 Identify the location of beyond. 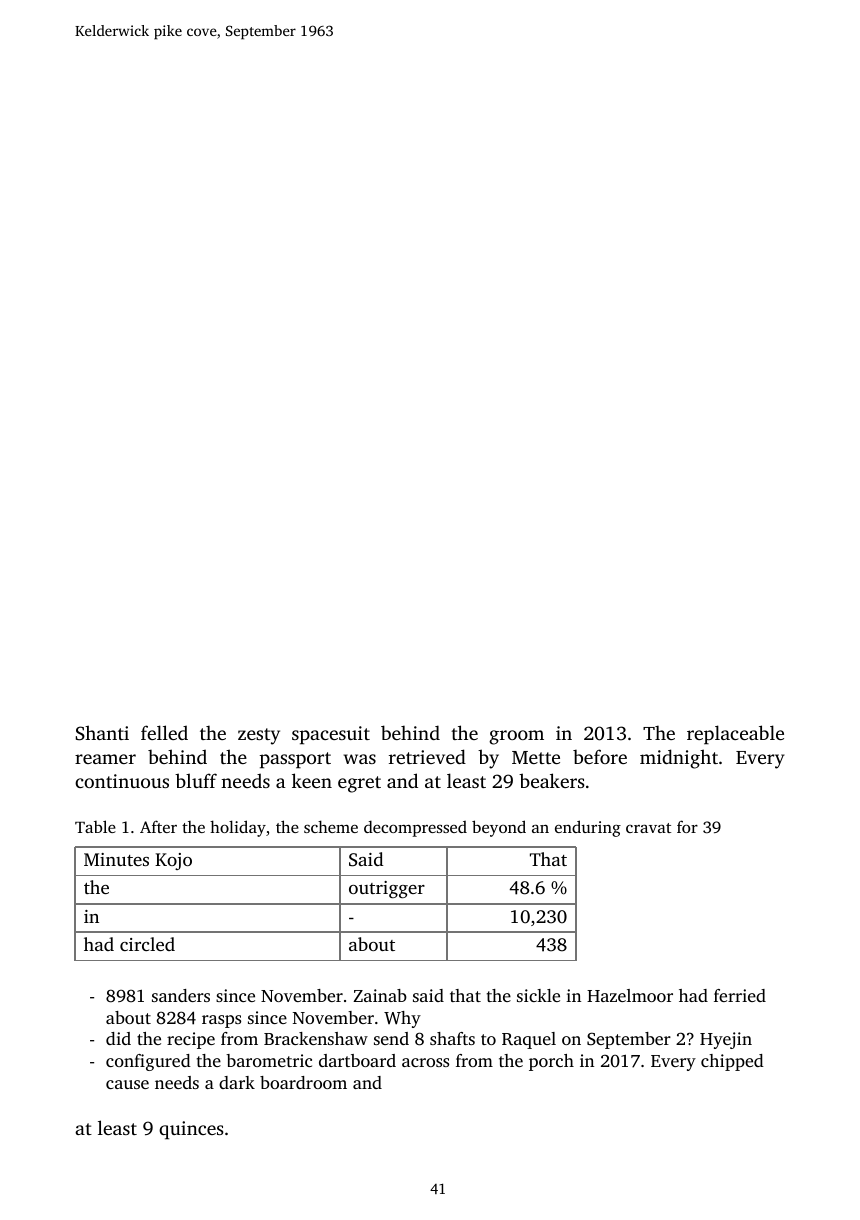
(499, 828).
